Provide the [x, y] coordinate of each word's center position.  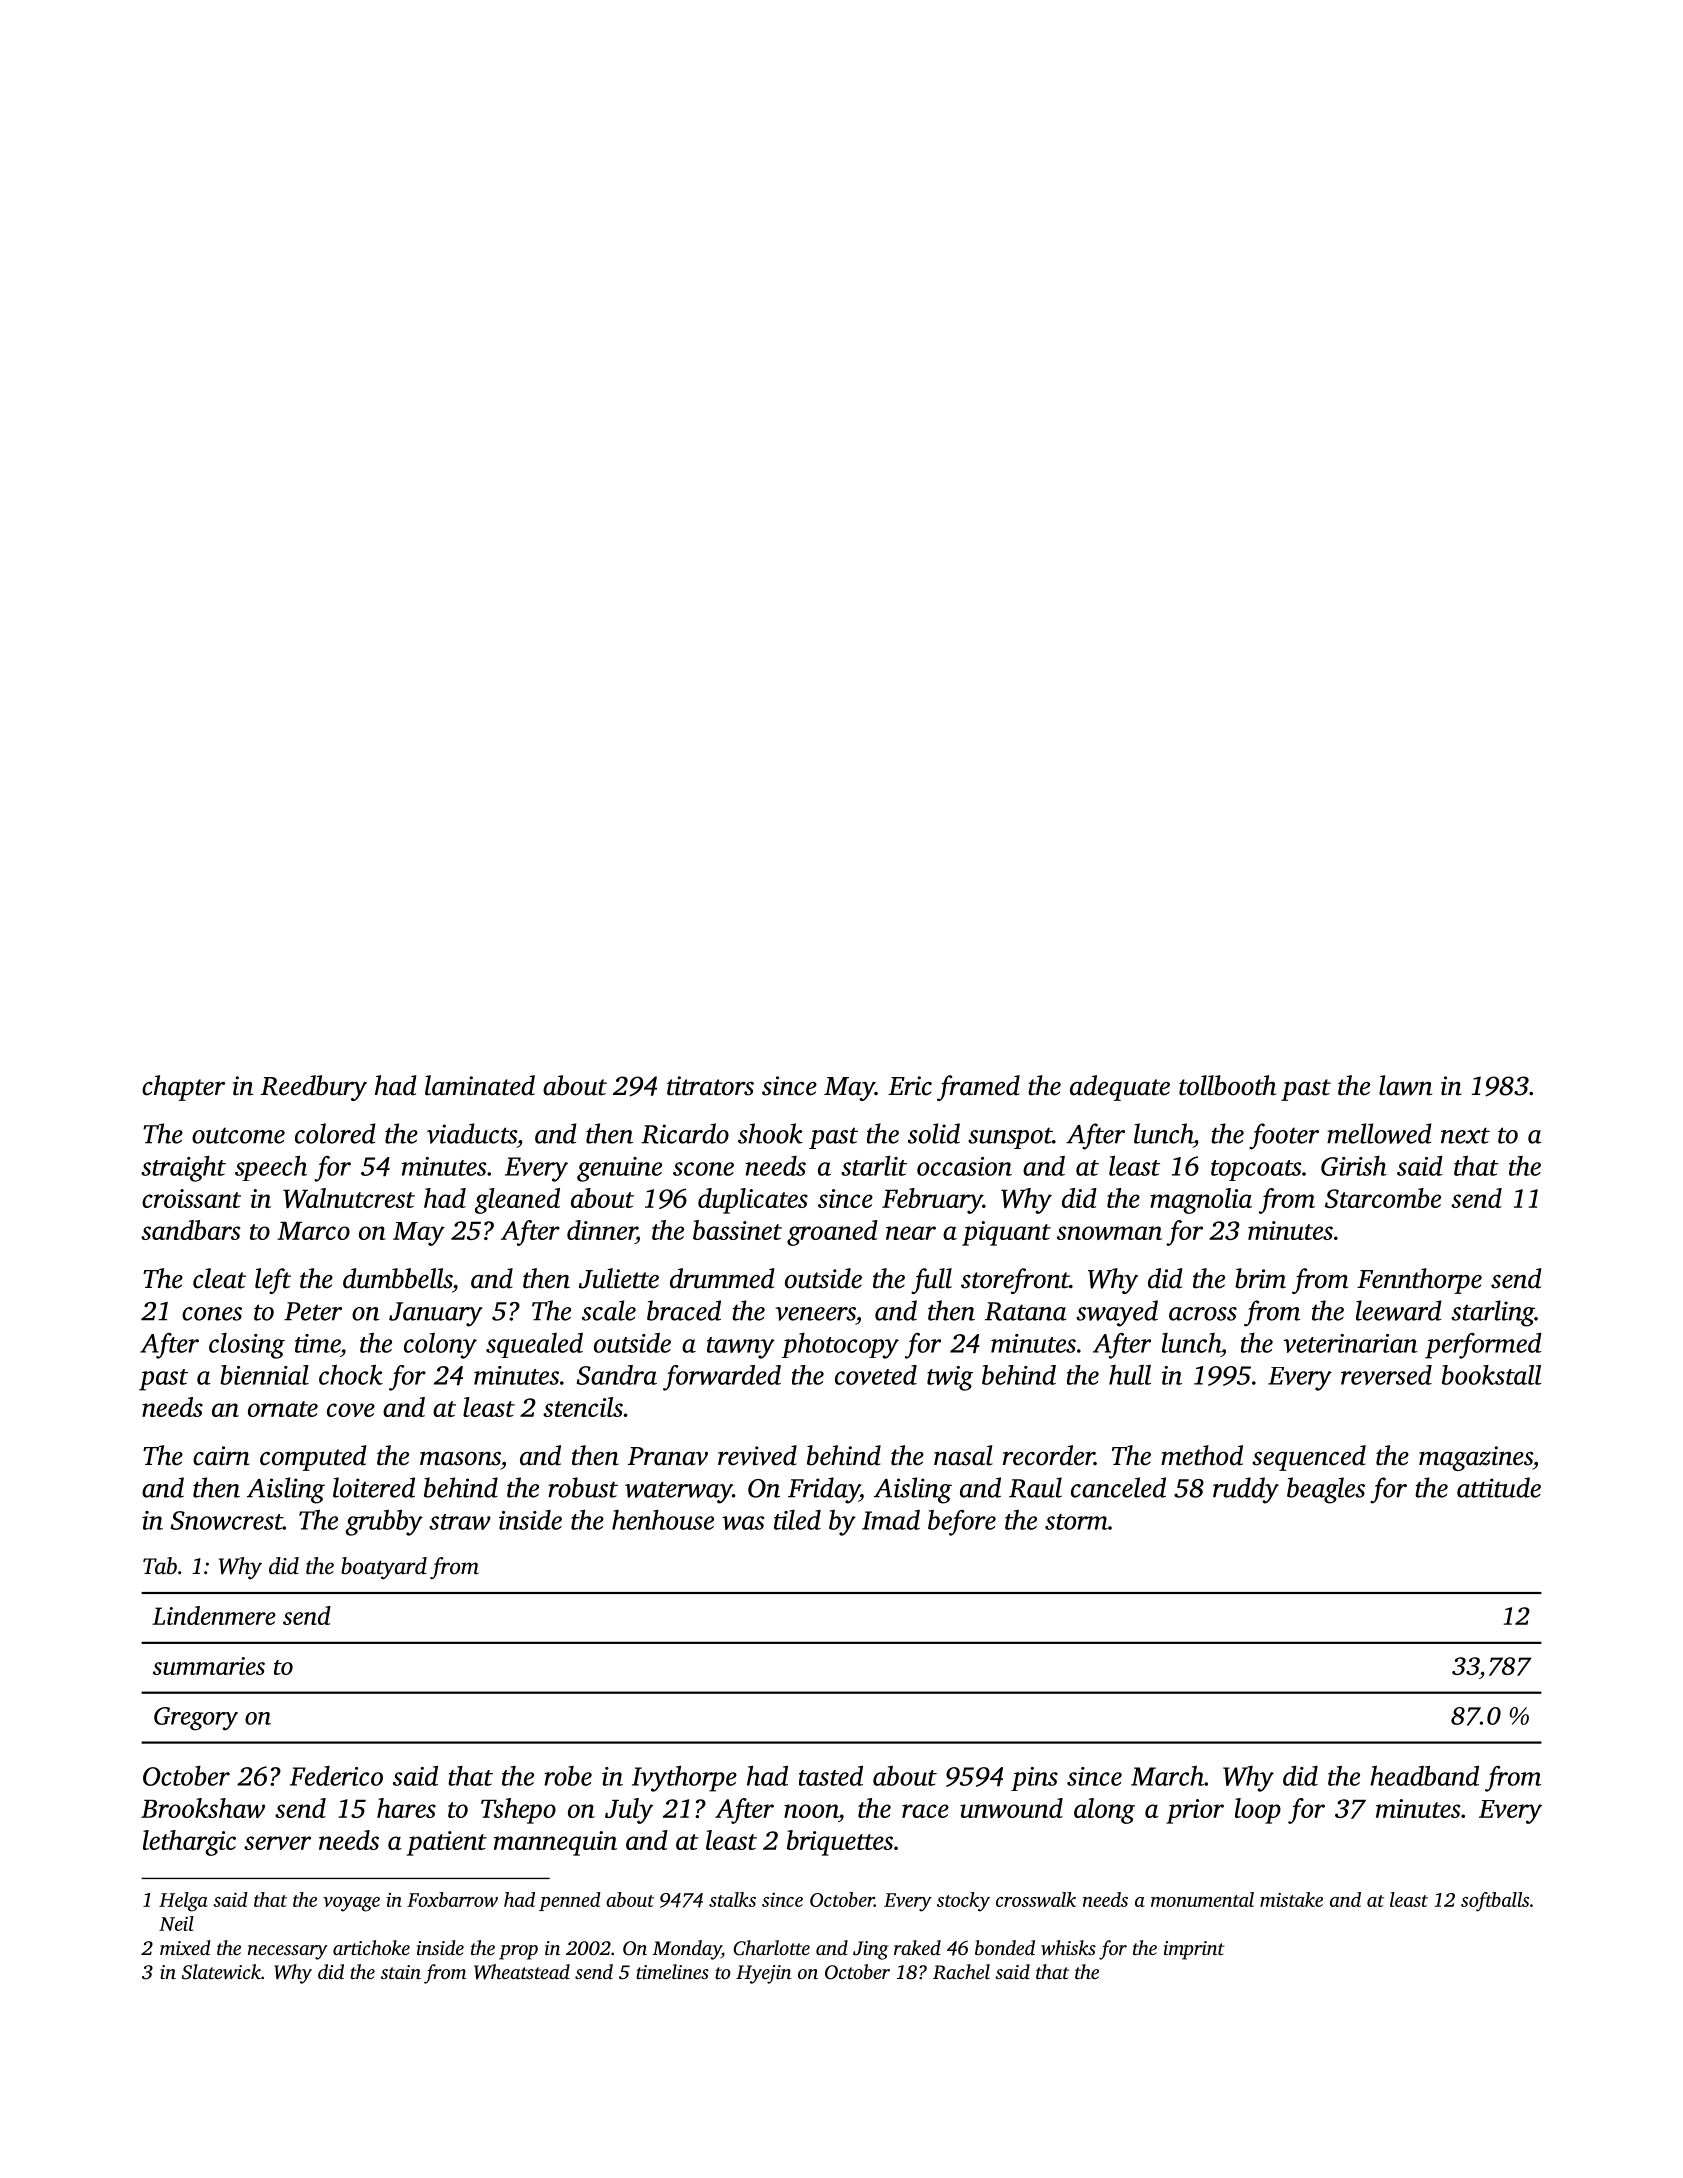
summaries [209, 1666]
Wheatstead [522, 1972]
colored [335, 1133]
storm [1076, 1522]
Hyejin [763, 1974]
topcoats [1256, 1170]
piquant [1006, 1233]
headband [1424, 1775]
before [962, 1523]
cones [212, 1314]
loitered [374, 1487]
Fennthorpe [1419, 1281]
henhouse [663, 1520]
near [911, 1233]
